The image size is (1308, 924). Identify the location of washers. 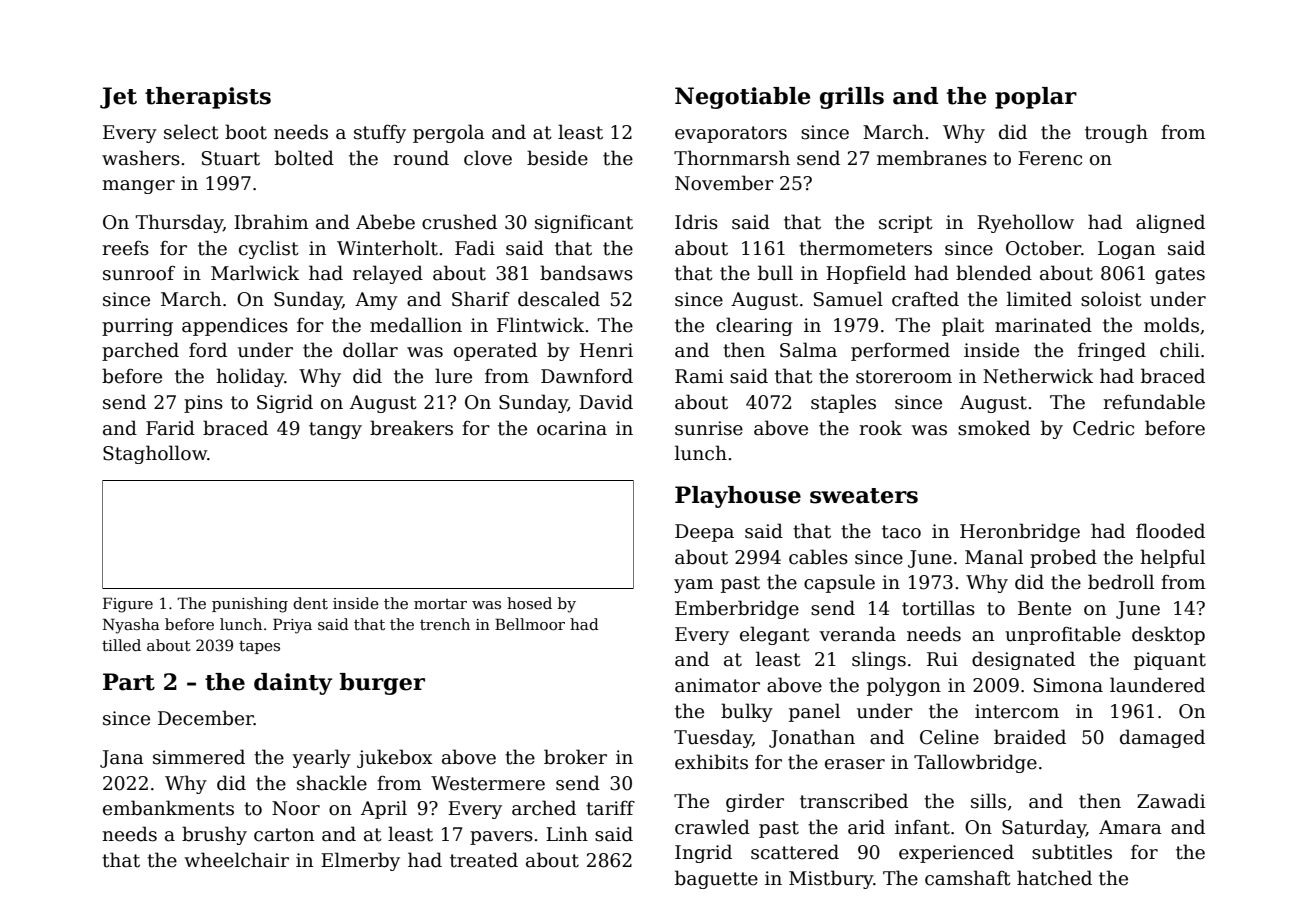
(141, 158).
